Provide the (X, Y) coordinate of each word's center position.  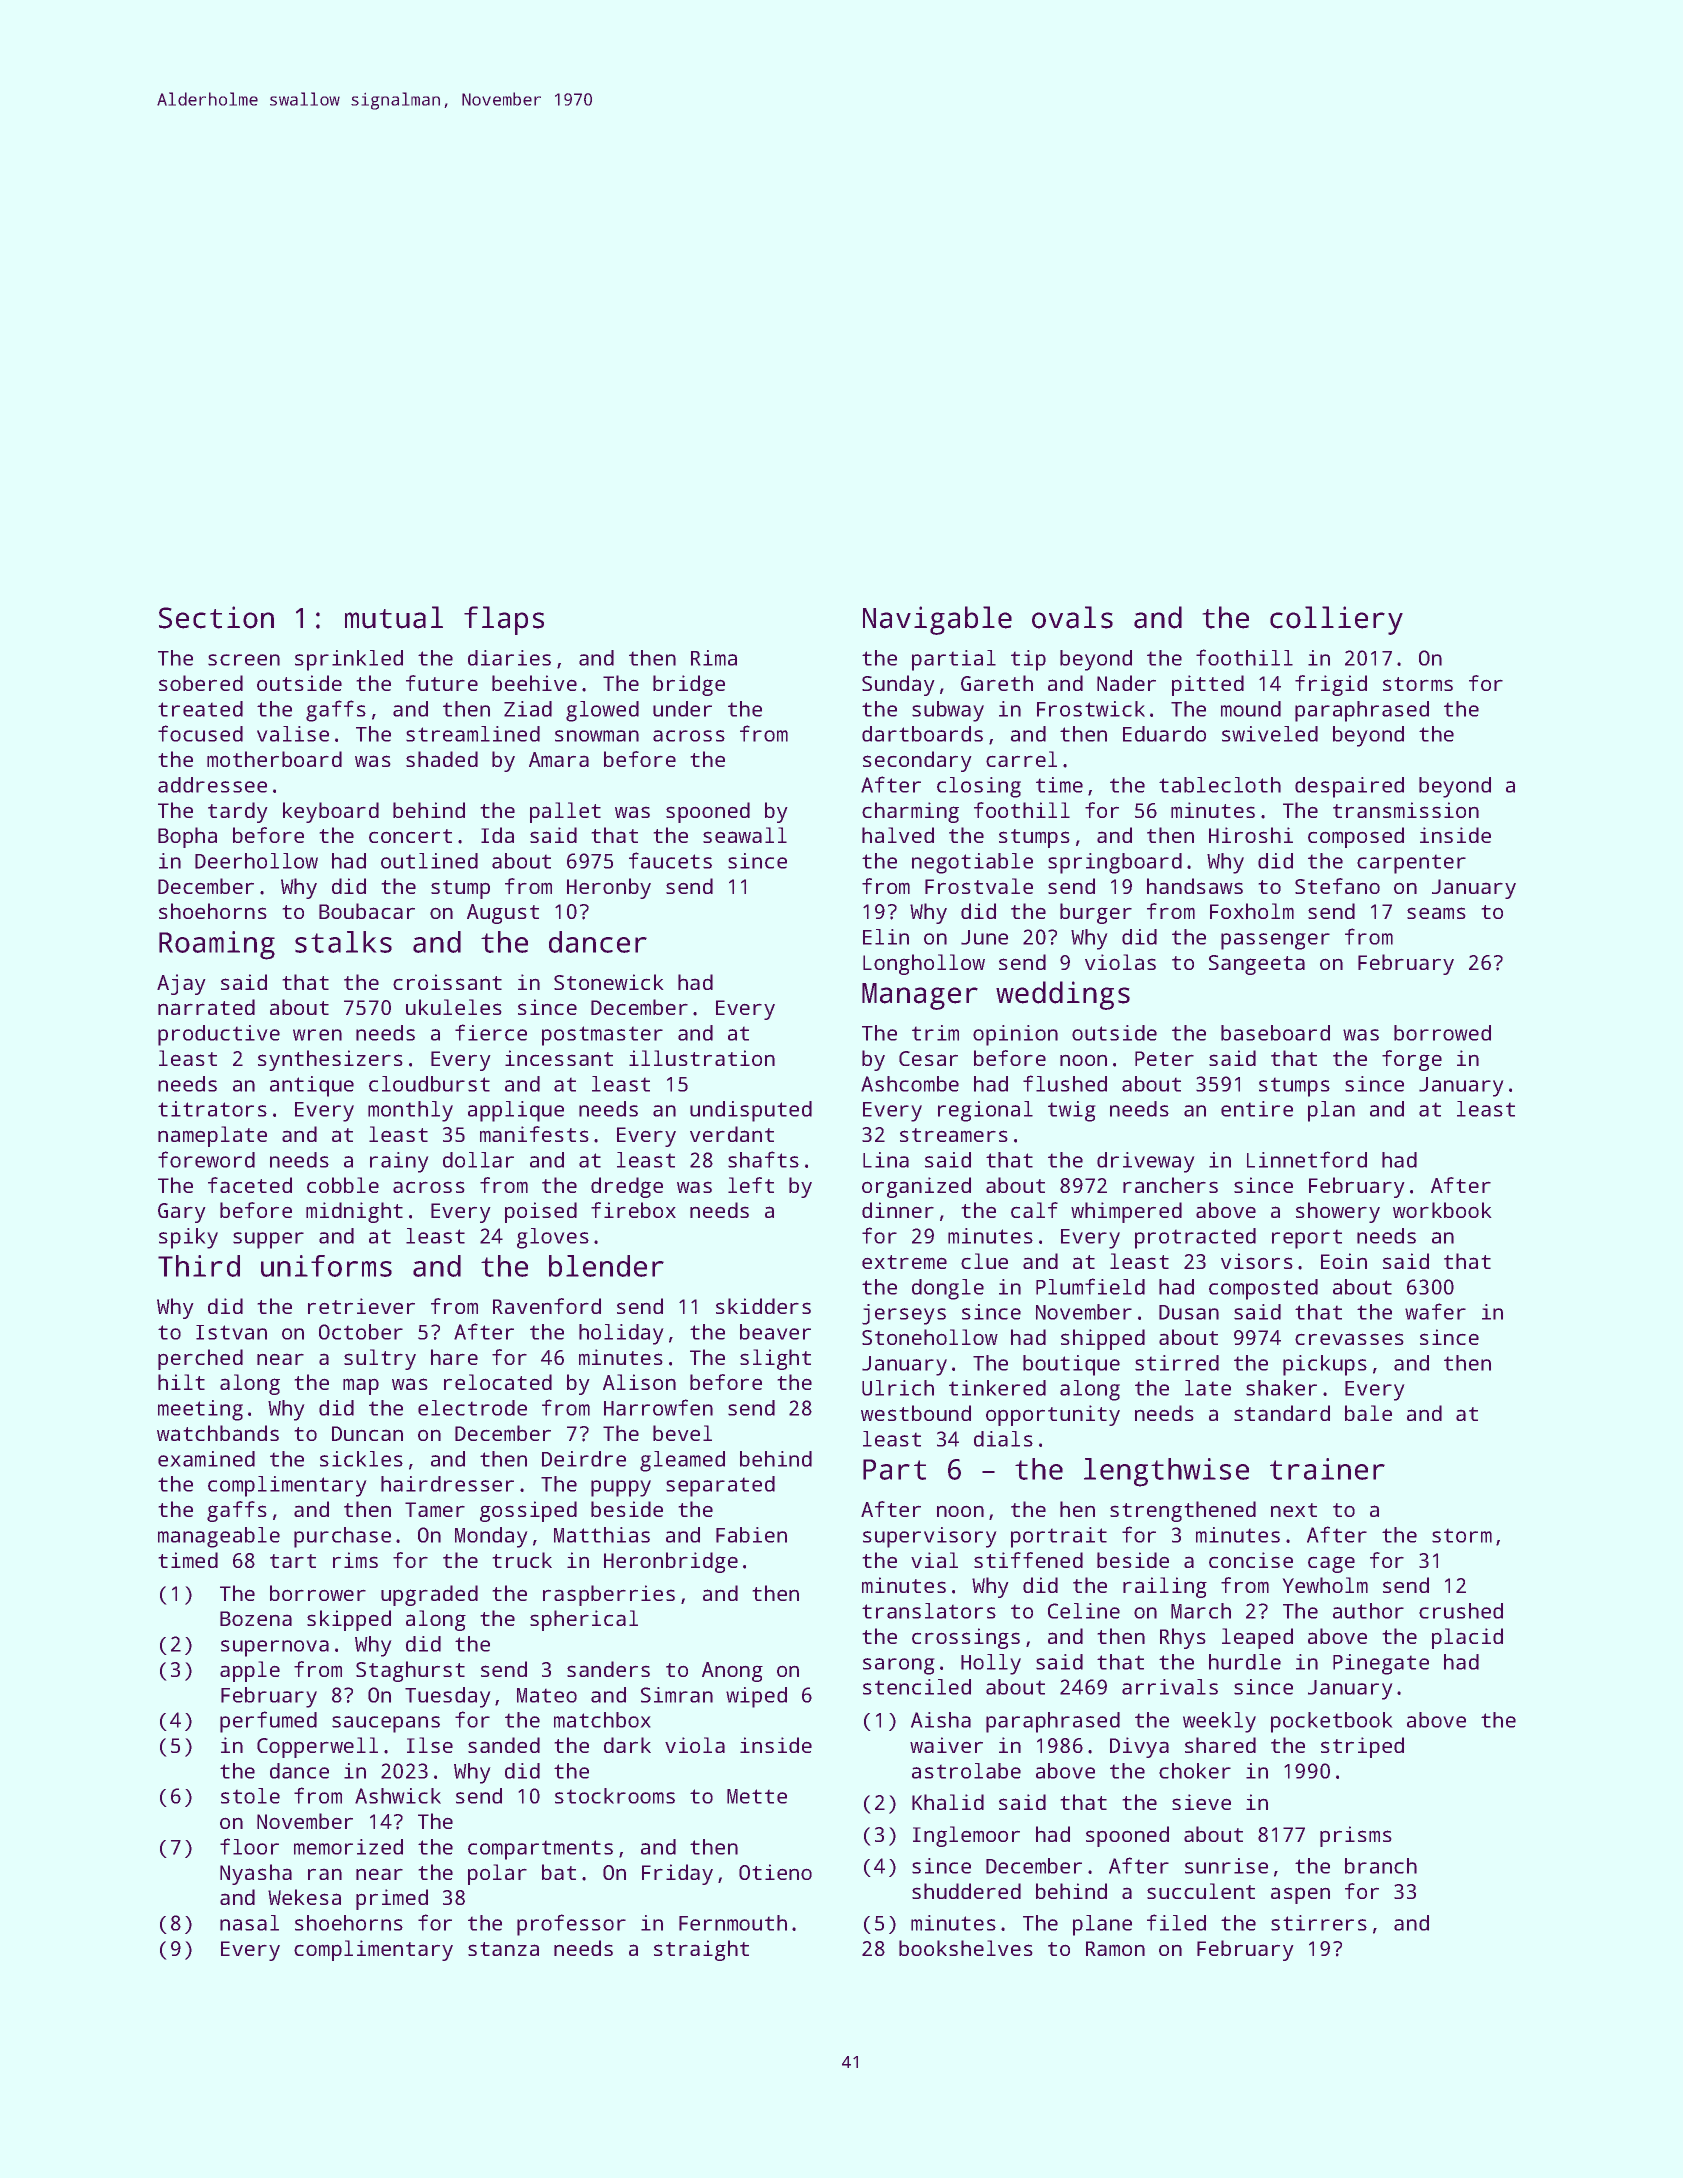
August (503, 914)
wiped (756, 1697)
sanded (504, 1745)
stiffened (1028, 1560)
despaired (1349, 787)
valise (293, 734)
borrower (318, 1593)
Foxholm (1252, 911)
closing (979, 787)
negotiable (972, 863)
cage (1331, 1564)
